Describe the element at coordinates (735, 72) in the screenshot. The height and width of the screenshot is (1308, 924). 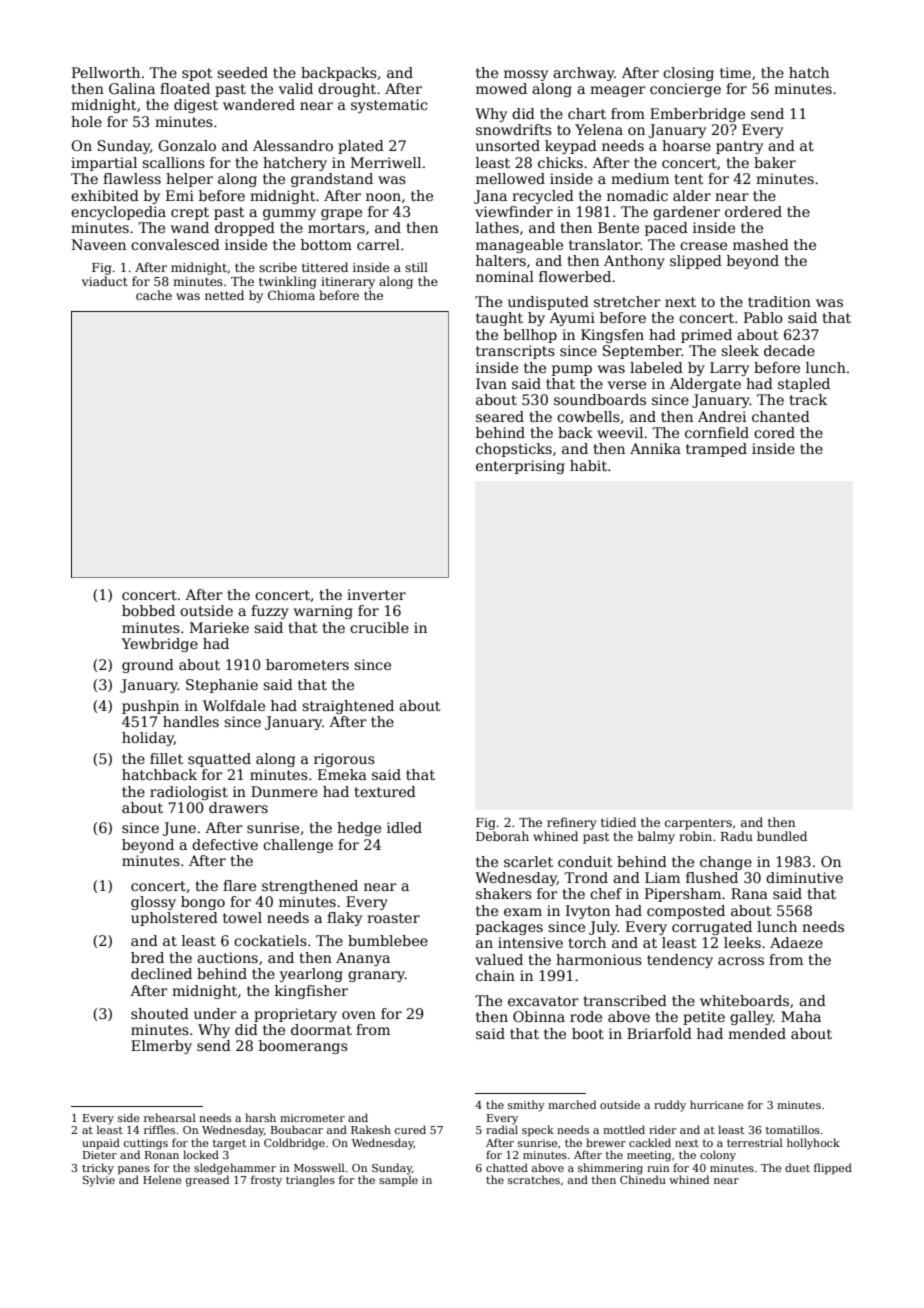
I see `time` at that location.
